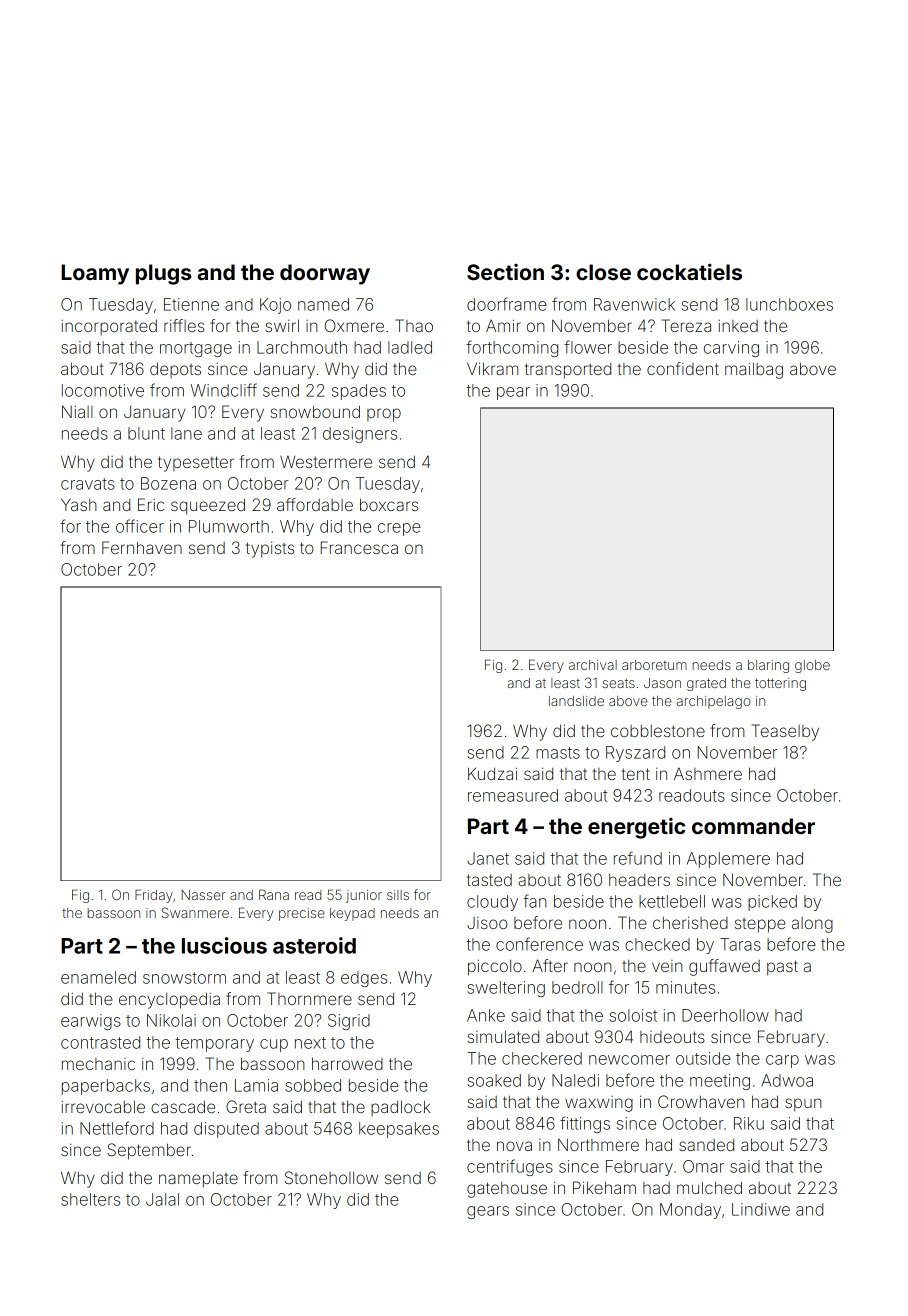 This image has width=908, height=1316. What do you see at coordinates (731, 349) in the image?
I see `carving` at bounding box center [731, 349].
